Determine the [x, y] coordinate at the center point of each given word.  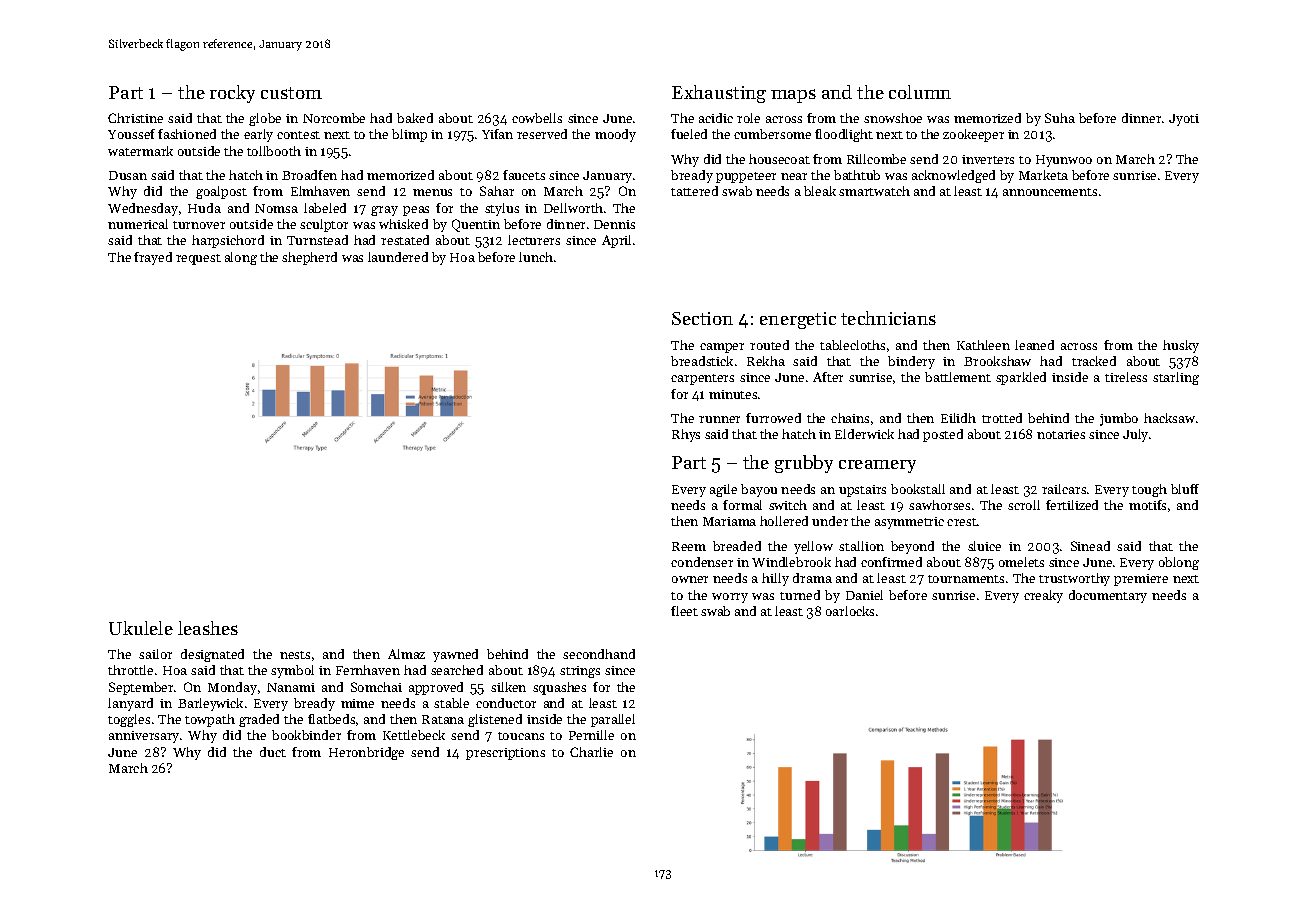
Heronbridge [366, 753]
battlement [958, 377]
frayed [153, 258]
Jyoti [1184, 120]
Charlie [591, 752]
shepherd [309, 258]
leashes [208, 628]
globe [265, 119]
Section [702, 318]
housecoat [779, 159]
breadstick [702, 361]
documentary [1108, 596]
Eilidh [958, 418]
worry [730, 598]
